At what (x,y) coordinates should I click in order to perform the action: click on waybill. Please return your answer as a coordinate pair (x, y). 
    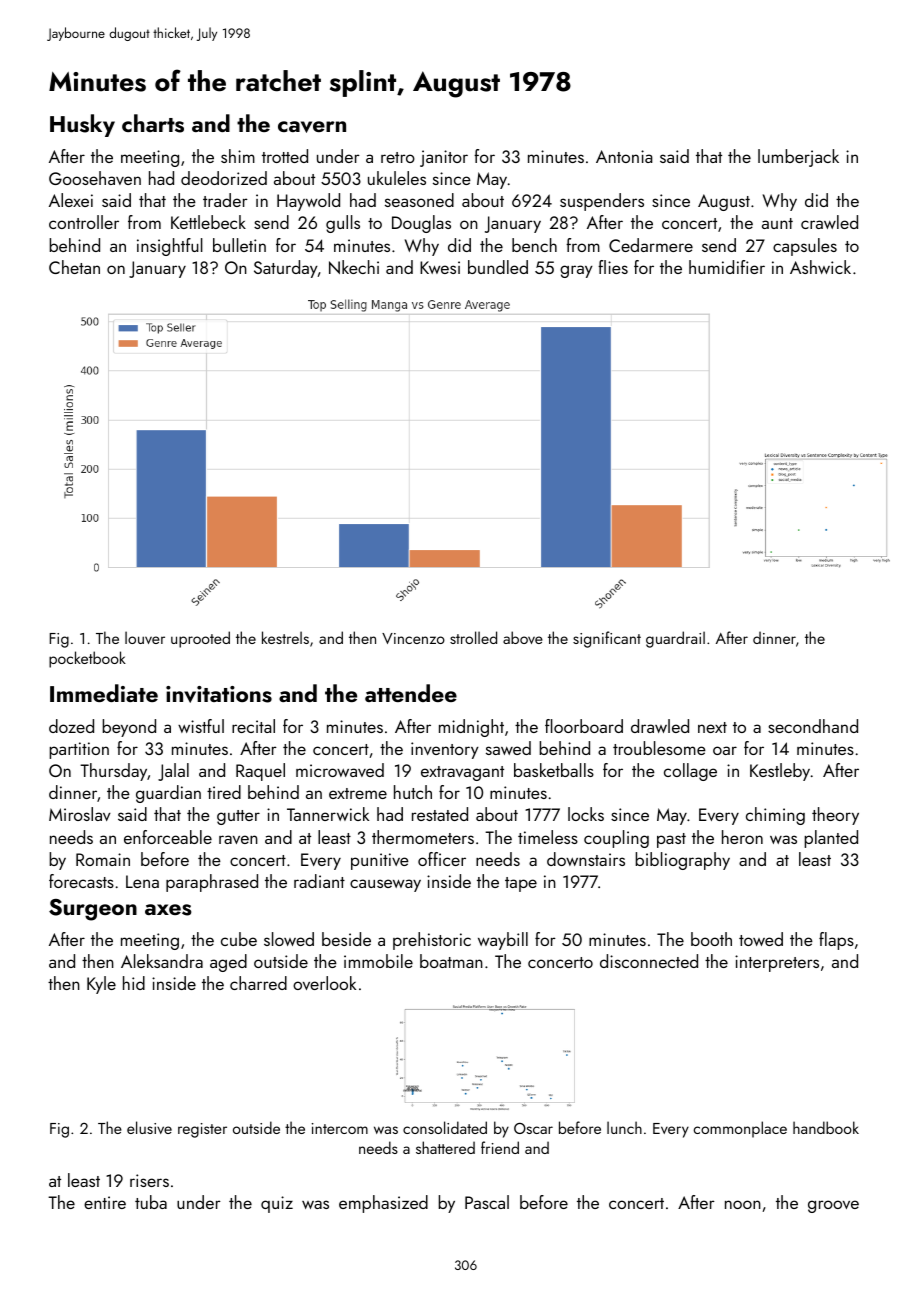
    Looking at the image, I should click on (503, 941).
